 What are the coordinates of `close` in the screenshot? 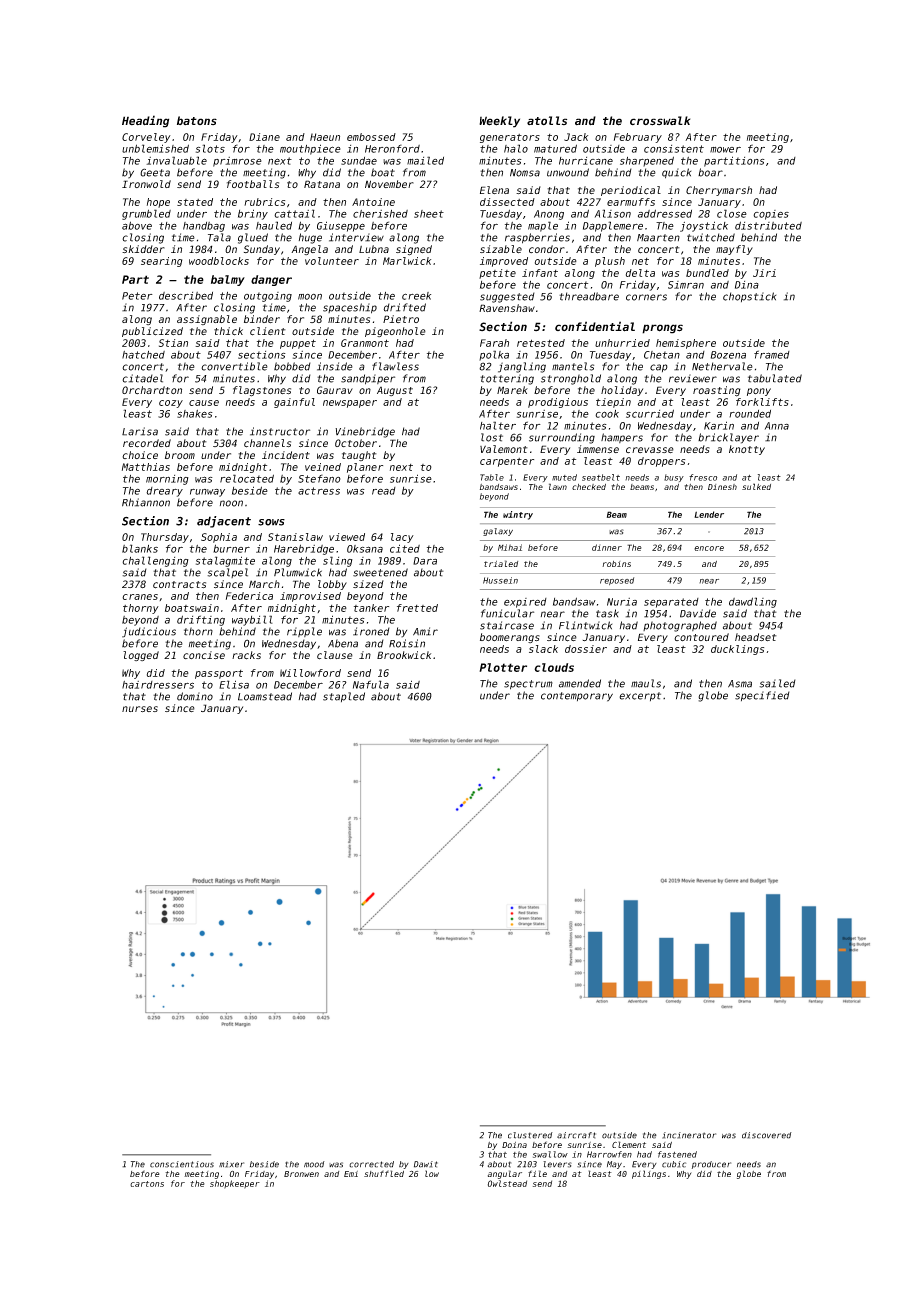 It's located at (732, 213).
